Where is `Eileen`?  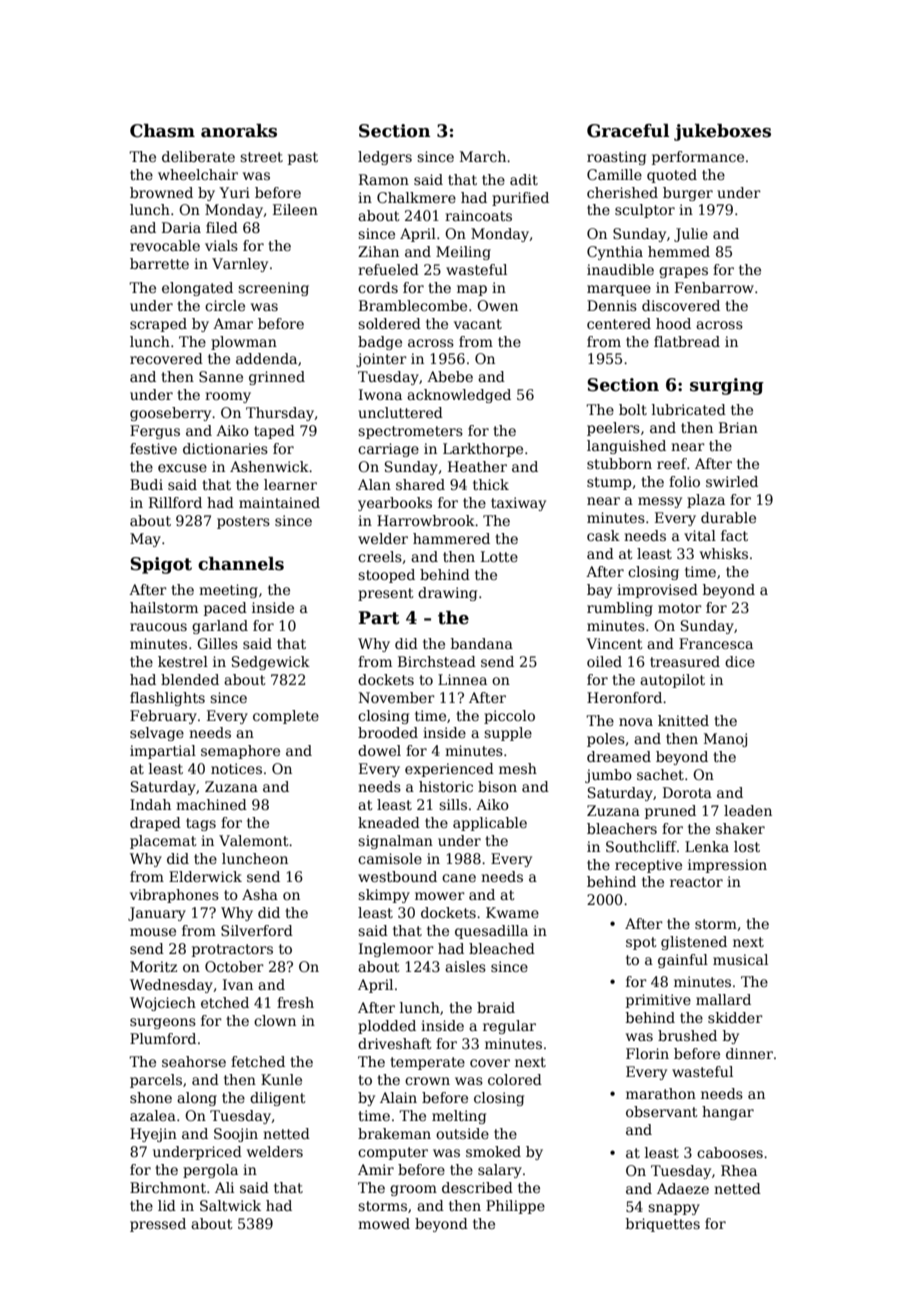 Eileen is located at coordinates (295, 209).
